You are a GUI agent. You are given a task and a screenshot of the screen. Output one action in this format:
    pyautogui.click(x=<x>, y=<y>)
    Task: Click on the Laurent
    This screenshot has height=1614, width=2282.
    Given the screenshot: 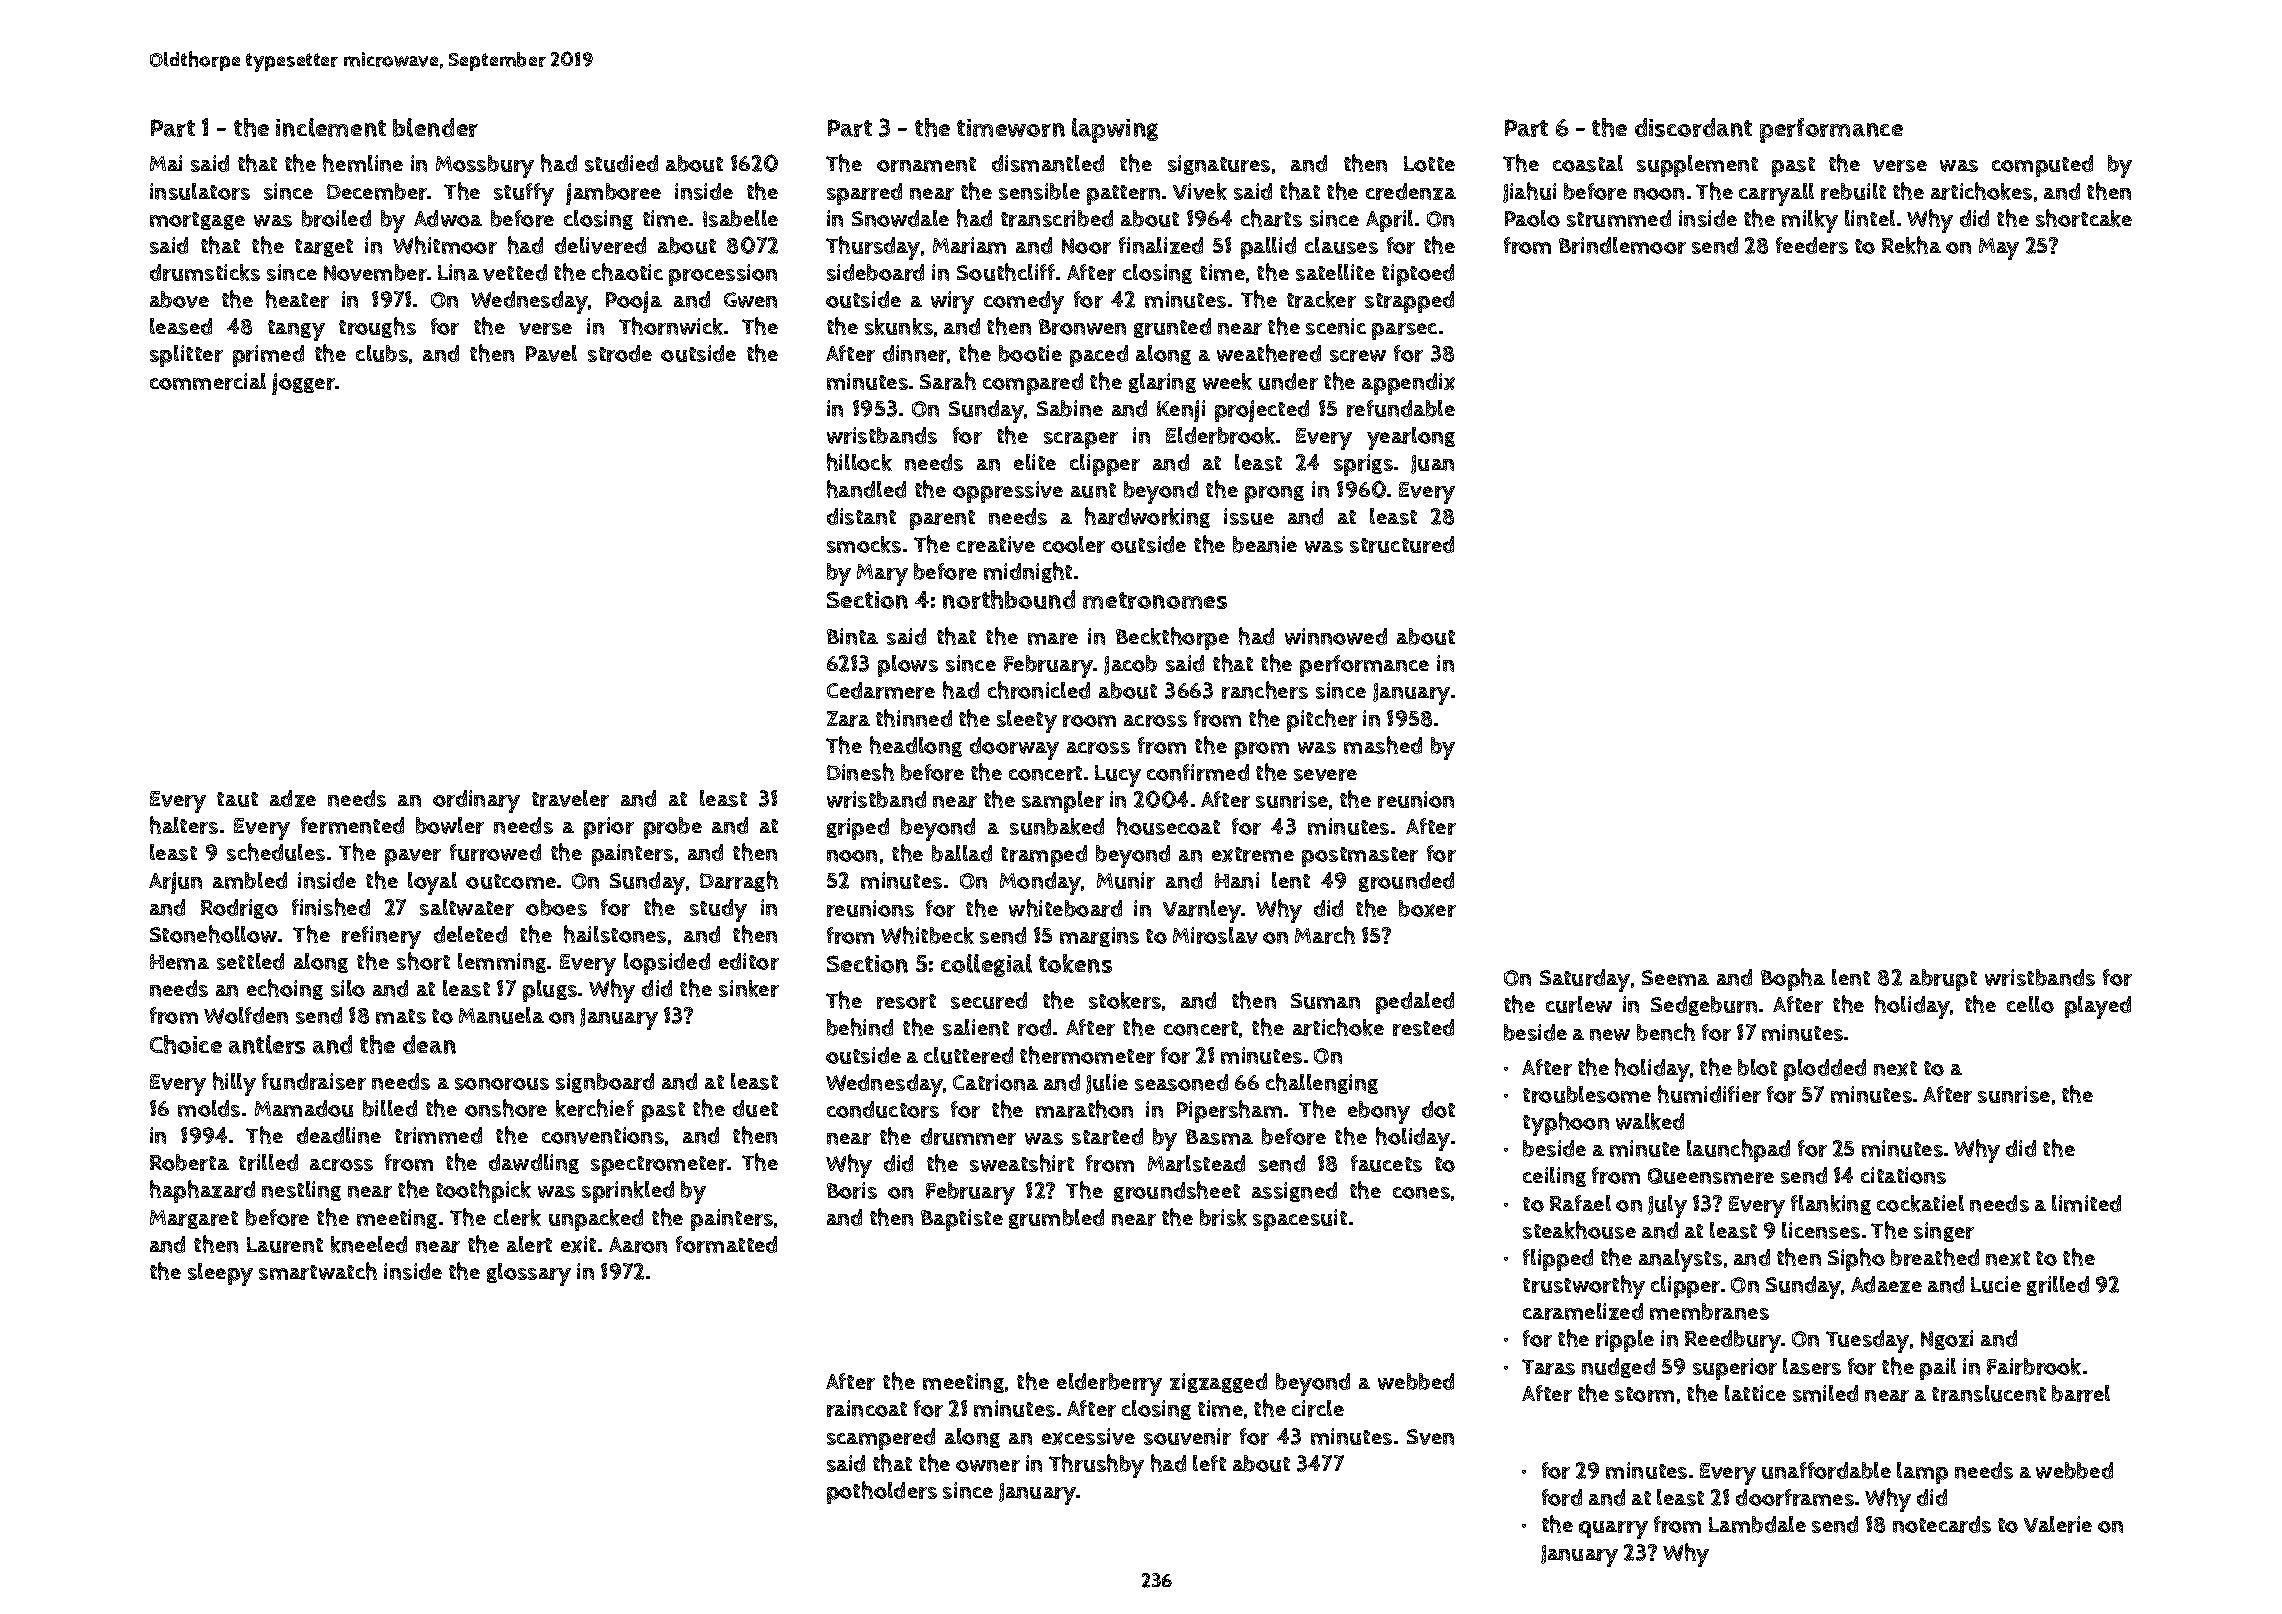 What is the action you would take?
    pyautogui.click(x=285, y=1245)
